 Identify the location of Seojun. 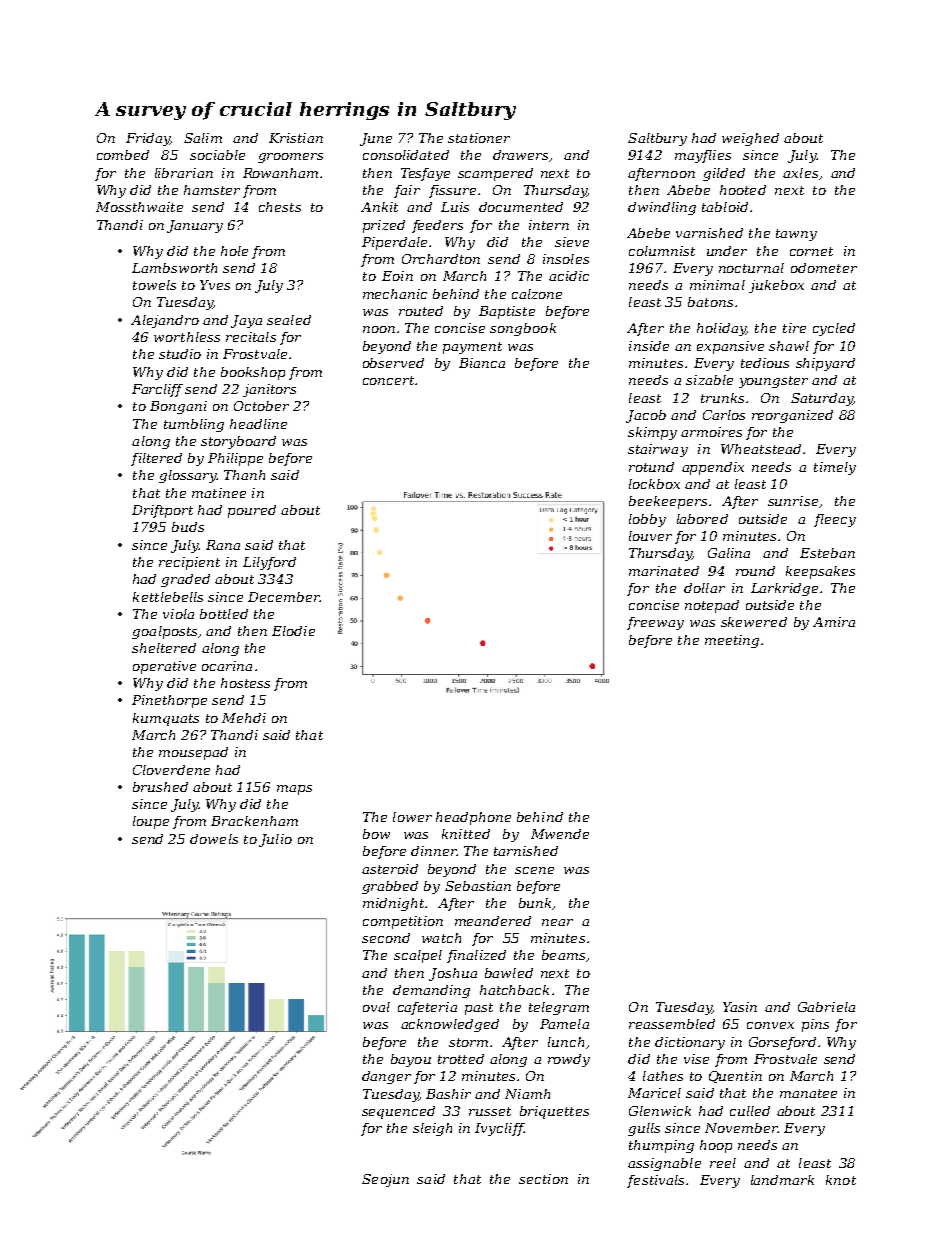
(385, 1180).
